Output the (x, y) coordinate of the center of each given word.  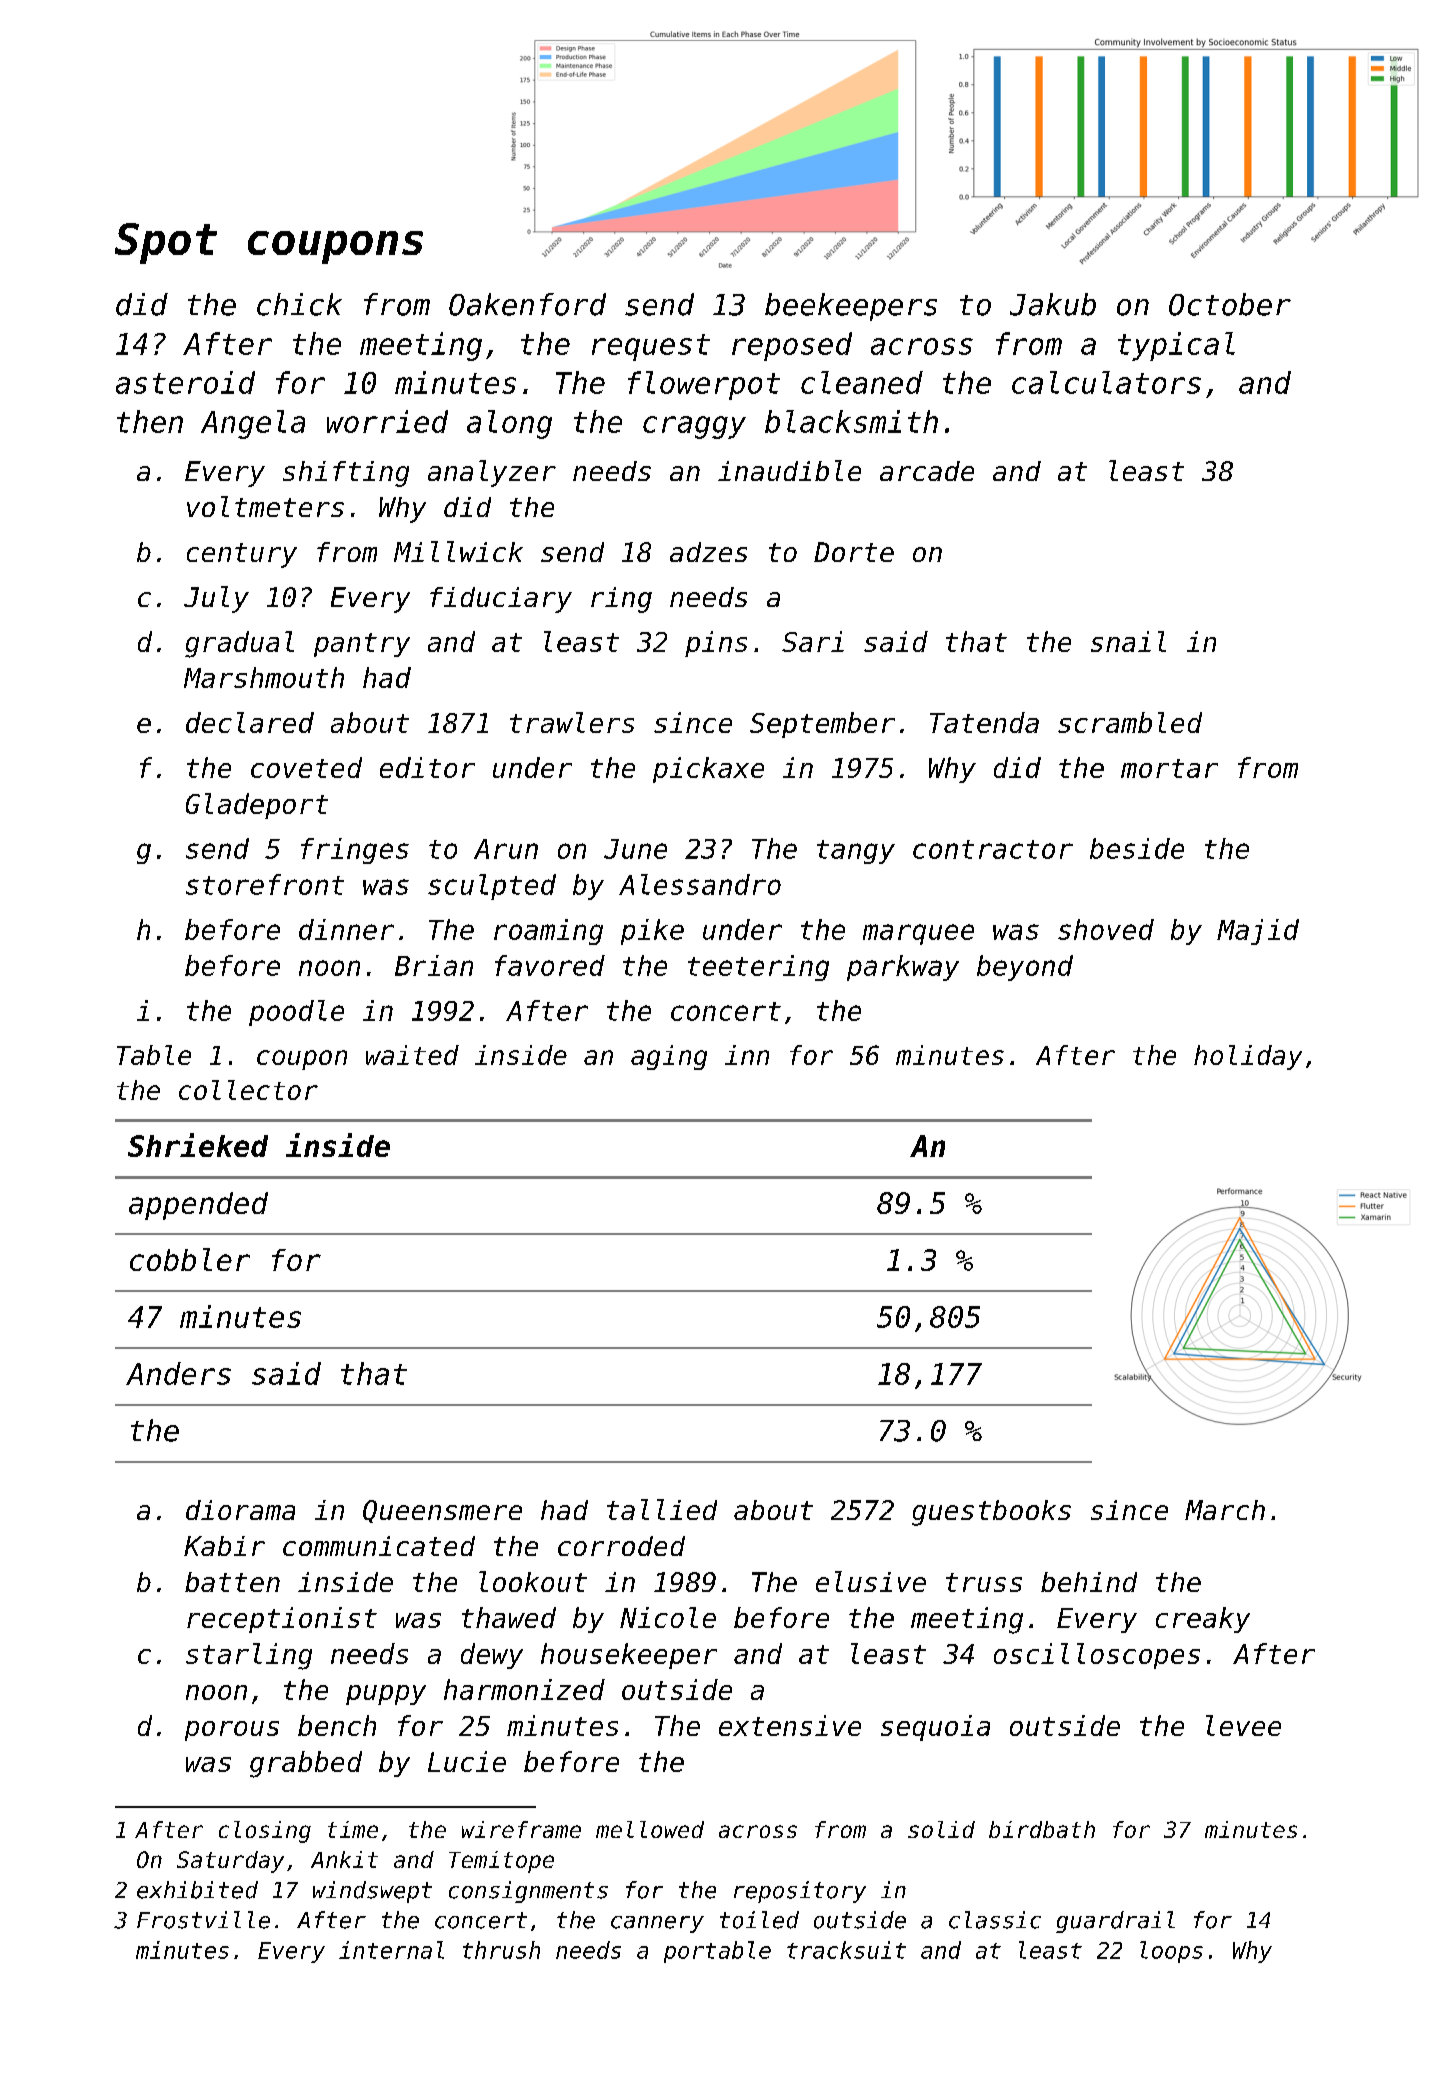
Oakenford (527, 304)
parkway (903, 968)
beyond (1025, 968)
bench (337, 1725)
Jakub (1053, 304)
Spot (166, 243)
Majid (1258, 932)
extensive (790, 1725)
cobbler (190, 1259)
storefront (265, 884)
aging (669, 1057)
